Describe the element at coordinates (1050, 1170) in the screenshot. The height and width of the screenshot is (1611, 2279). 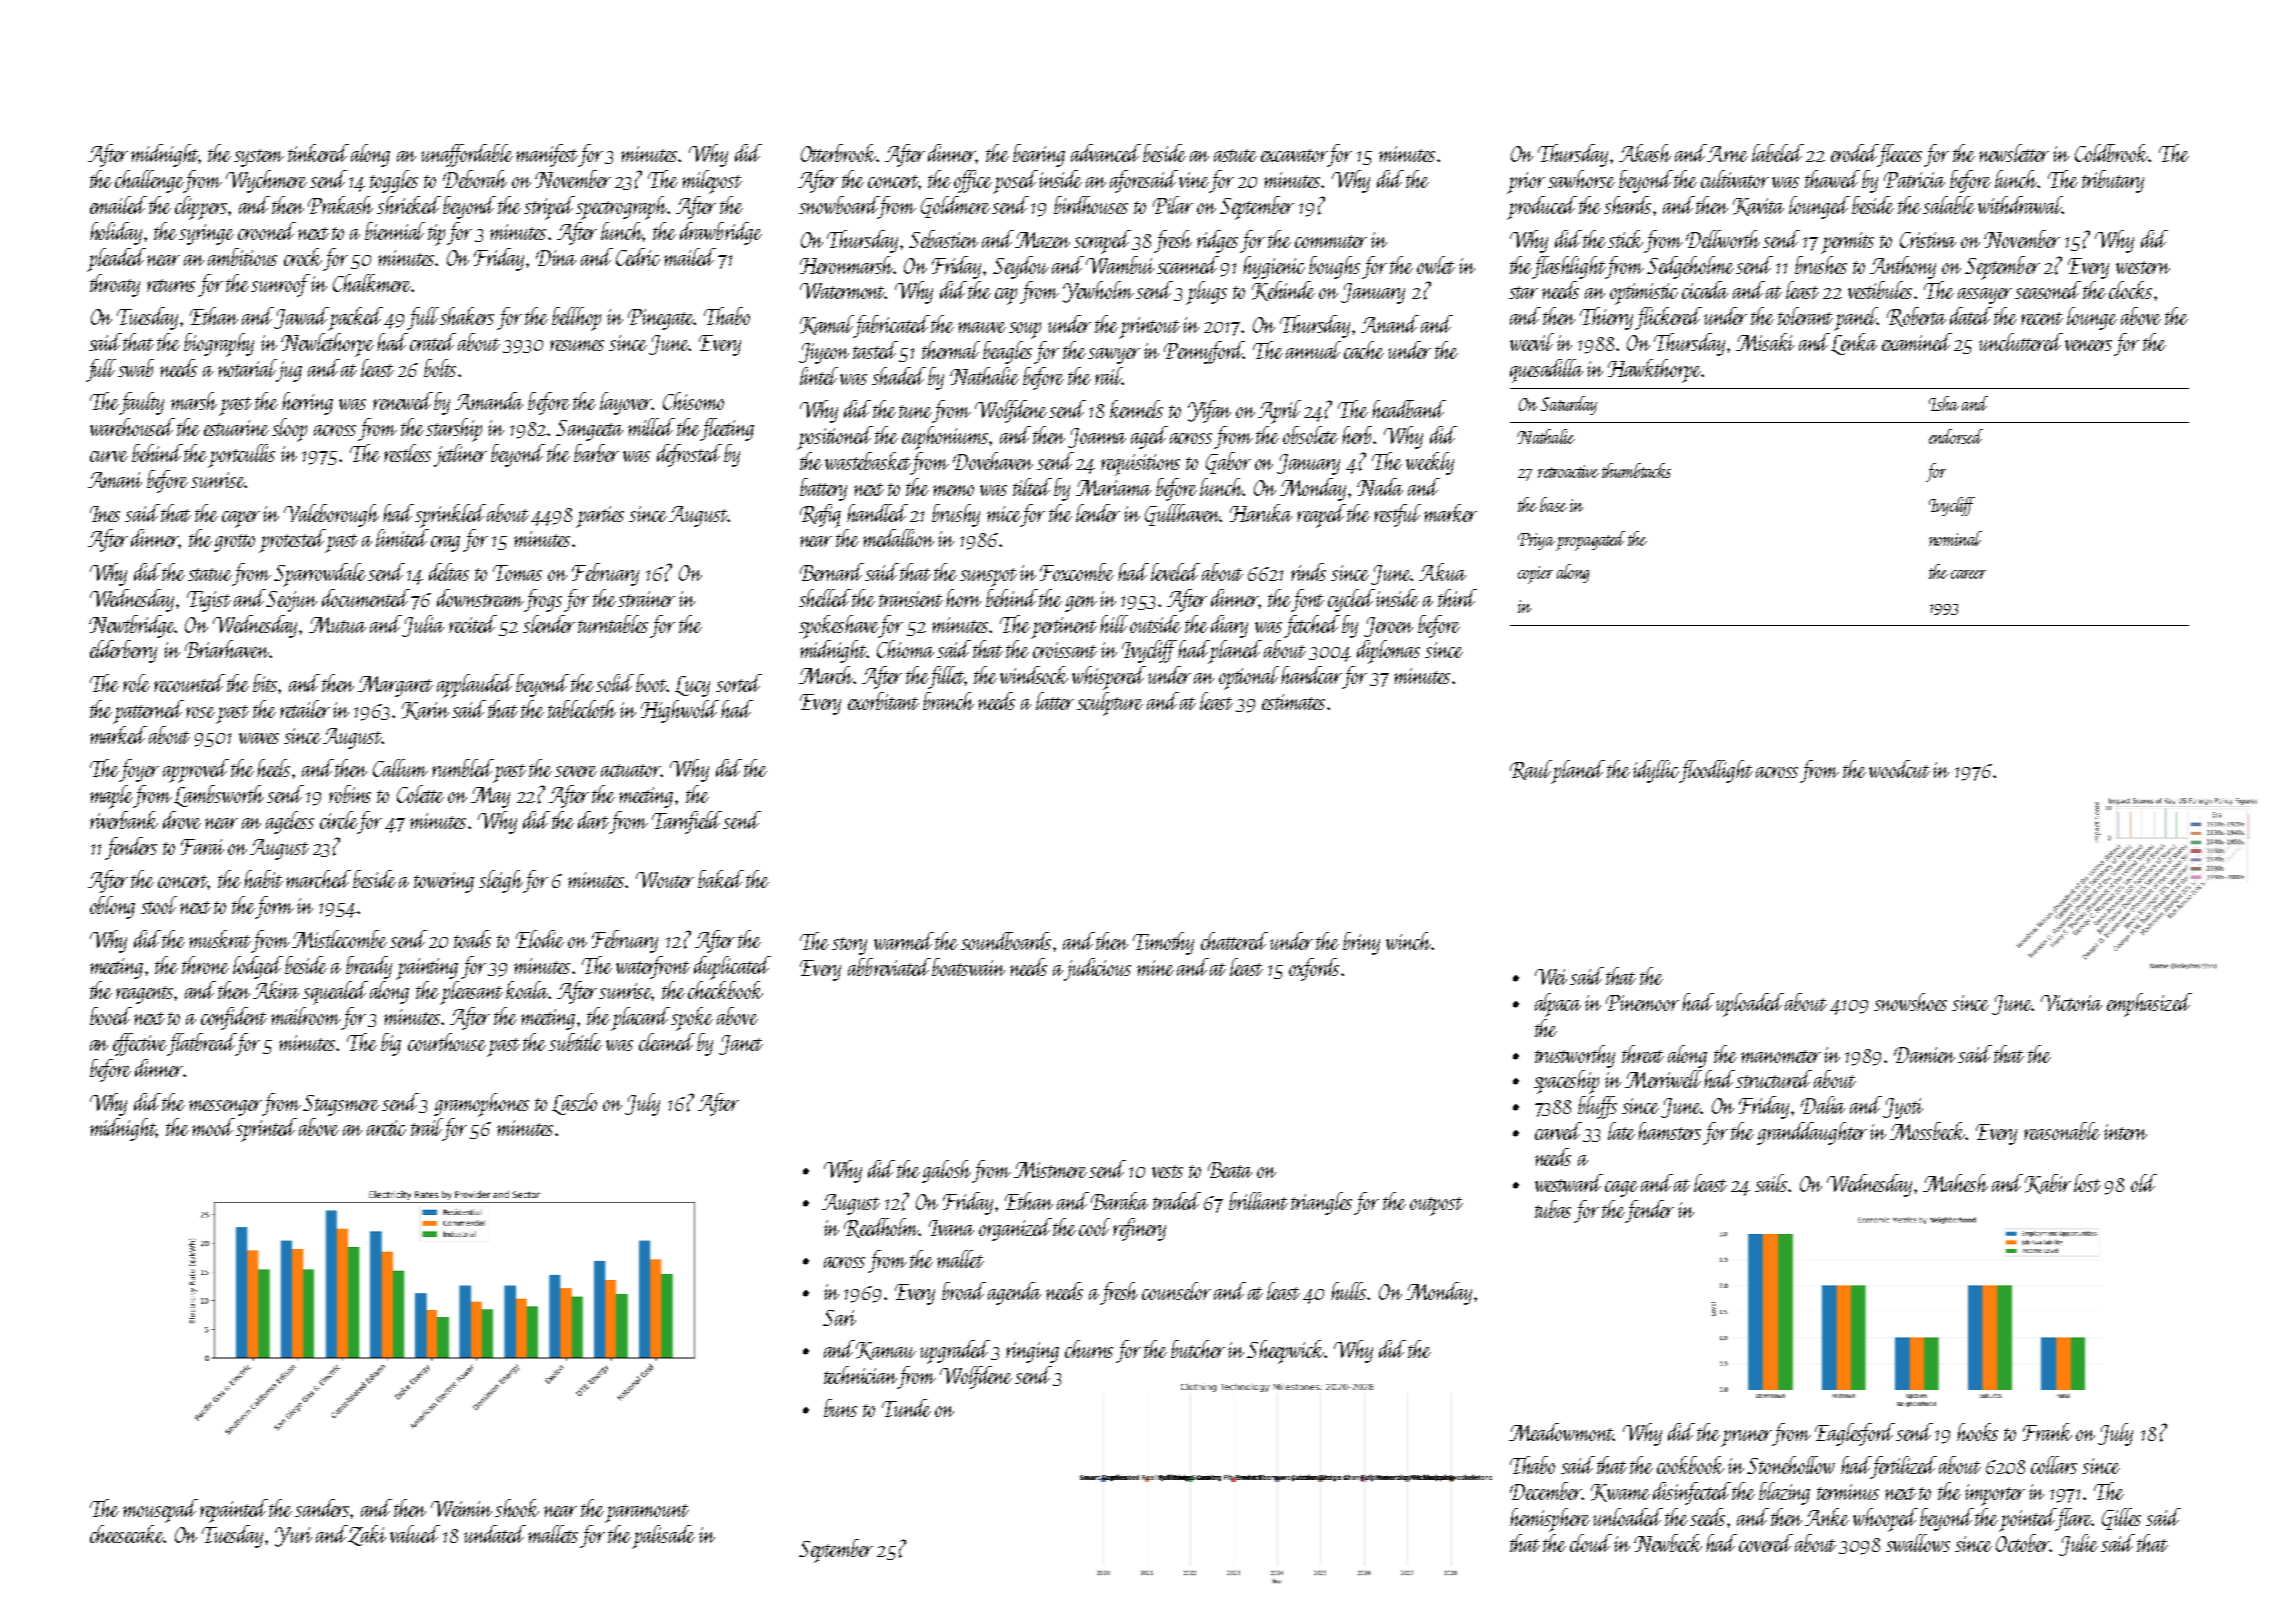
I see `Mistmere` at that location.
